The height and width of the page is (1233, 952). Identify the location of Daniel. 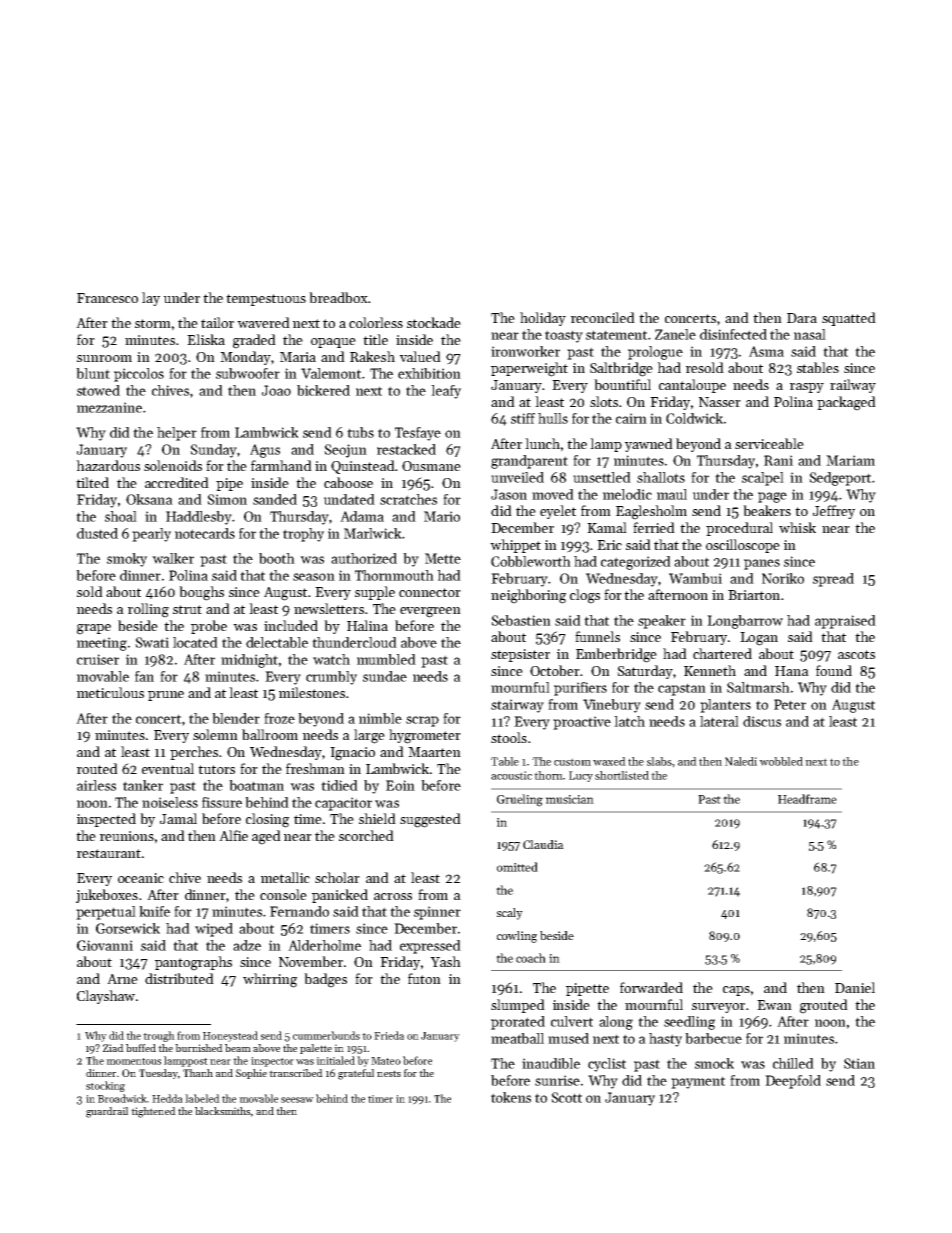
(855, 987).
